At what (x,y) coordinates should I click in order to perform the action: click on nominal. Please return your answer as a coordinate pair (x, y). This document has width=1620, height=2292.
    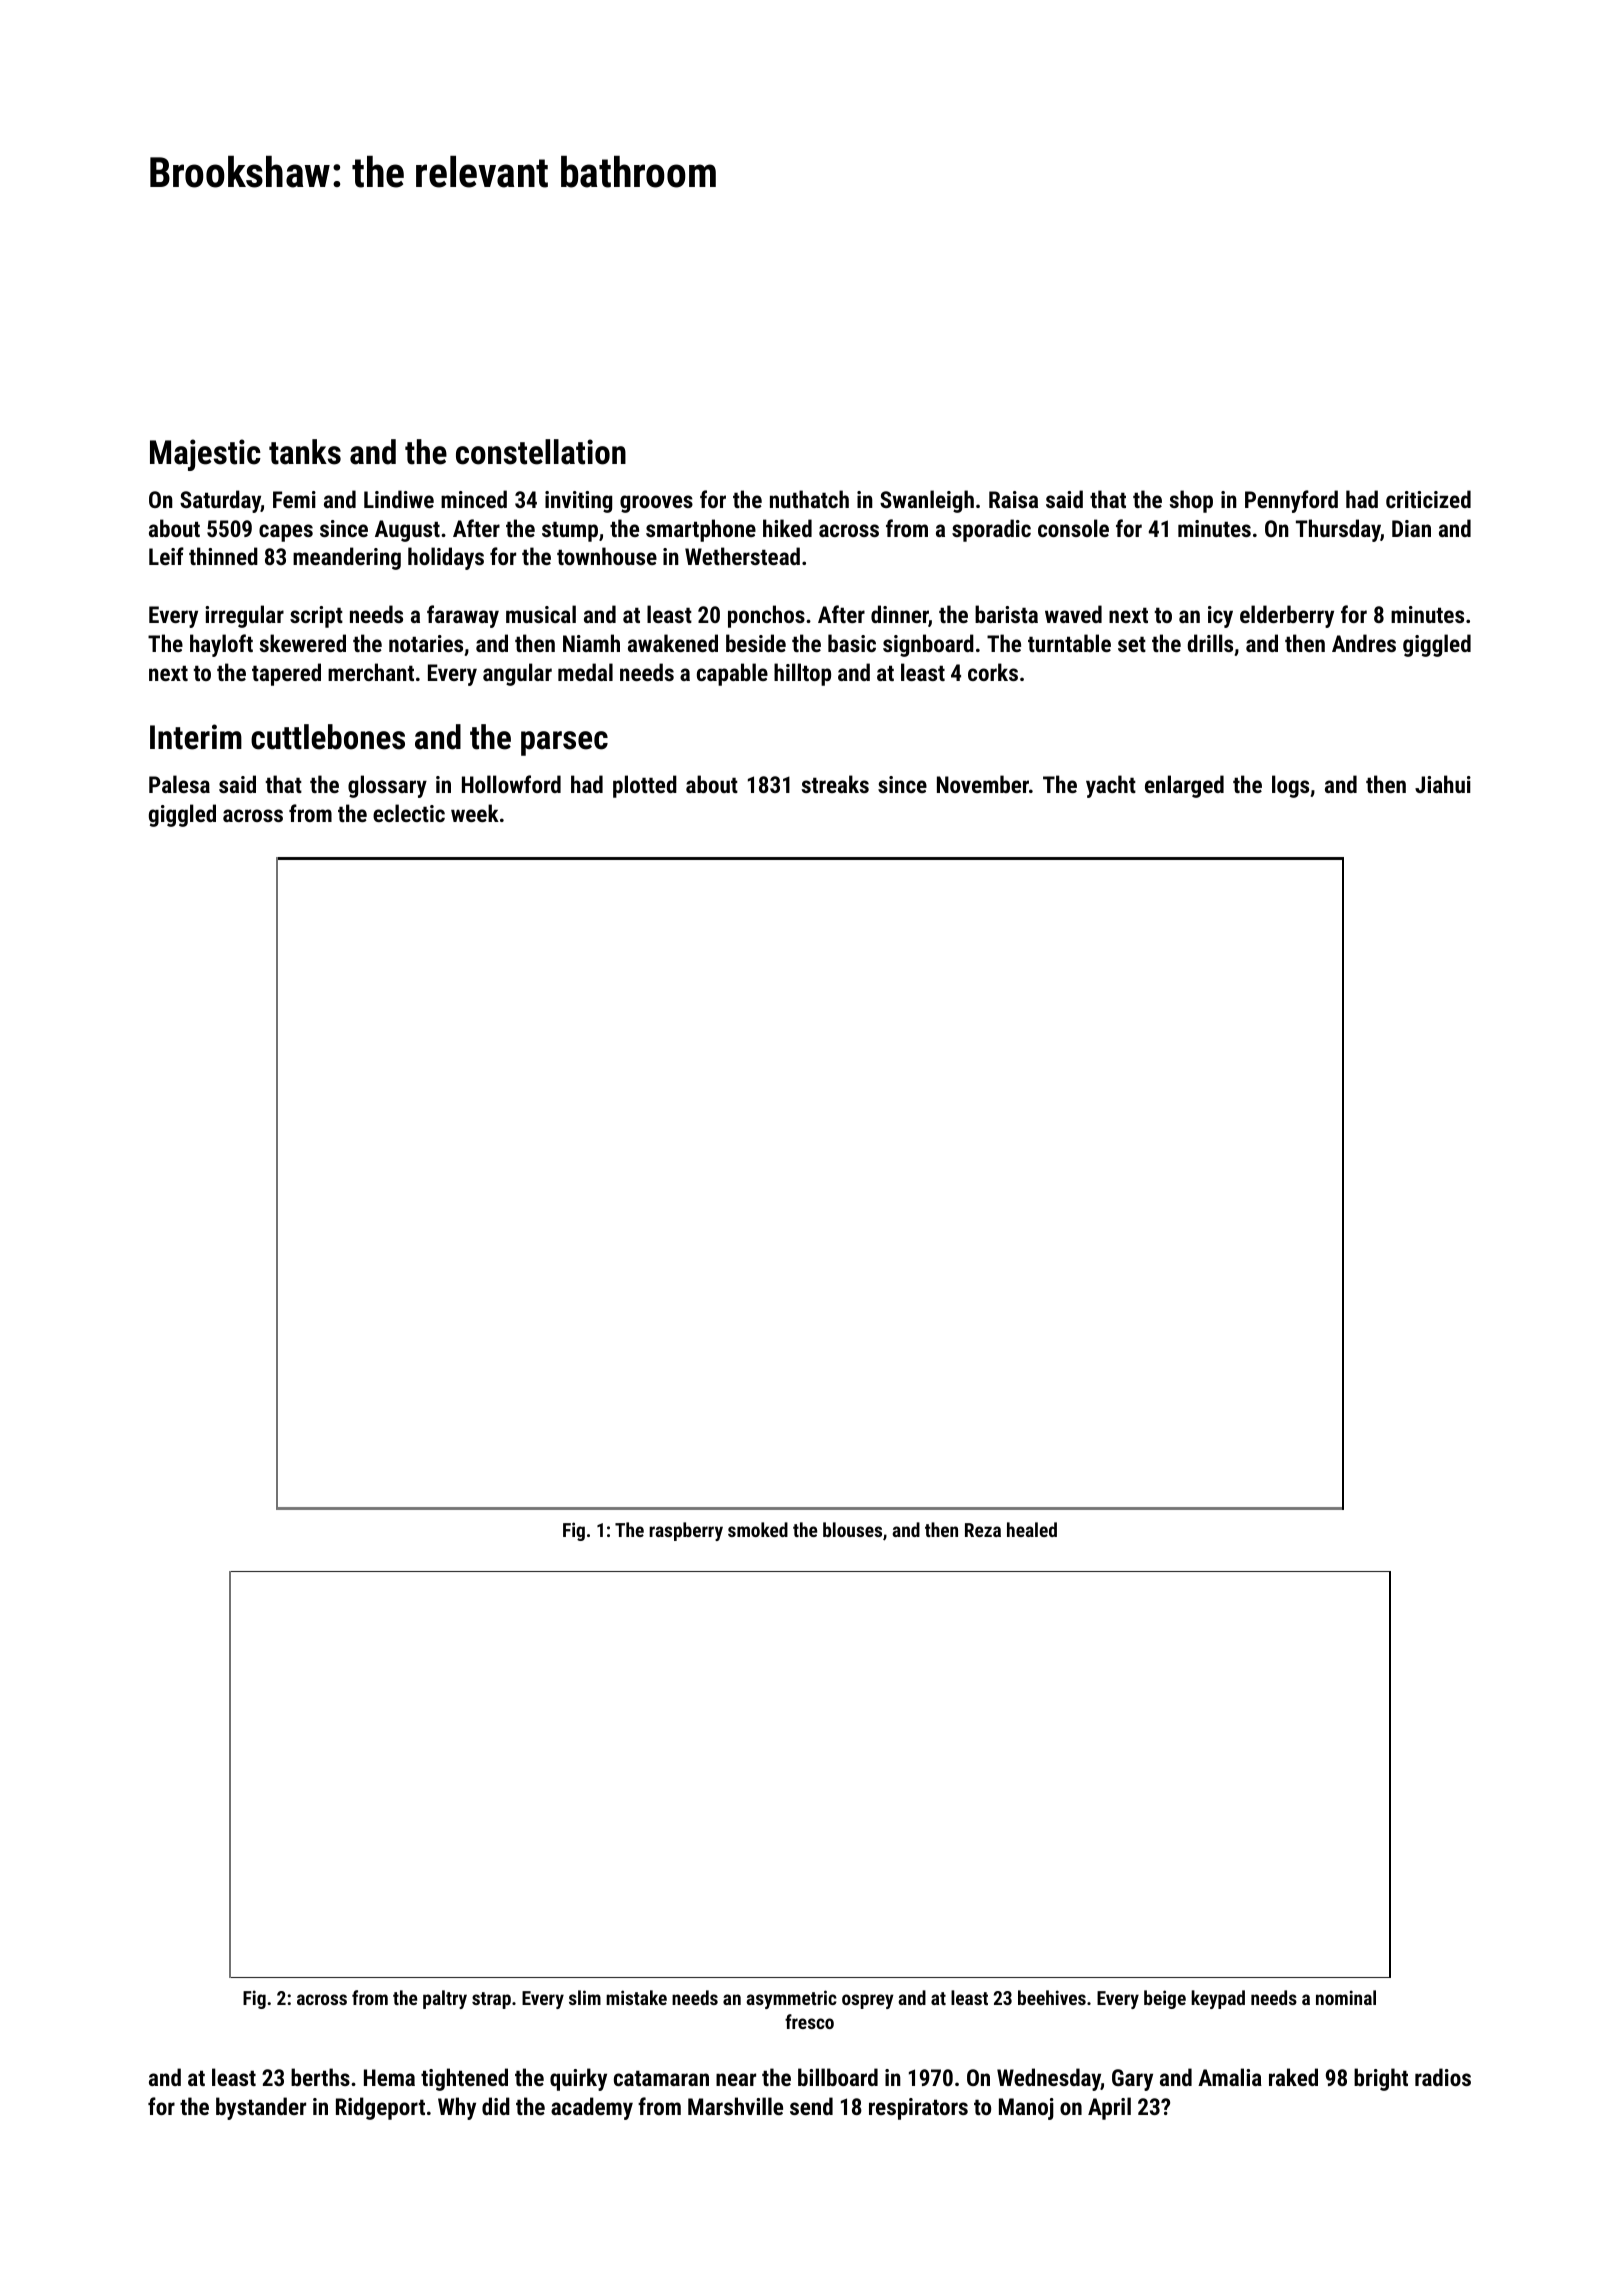
    Looking at the image, I should click on (1346, 1997).
